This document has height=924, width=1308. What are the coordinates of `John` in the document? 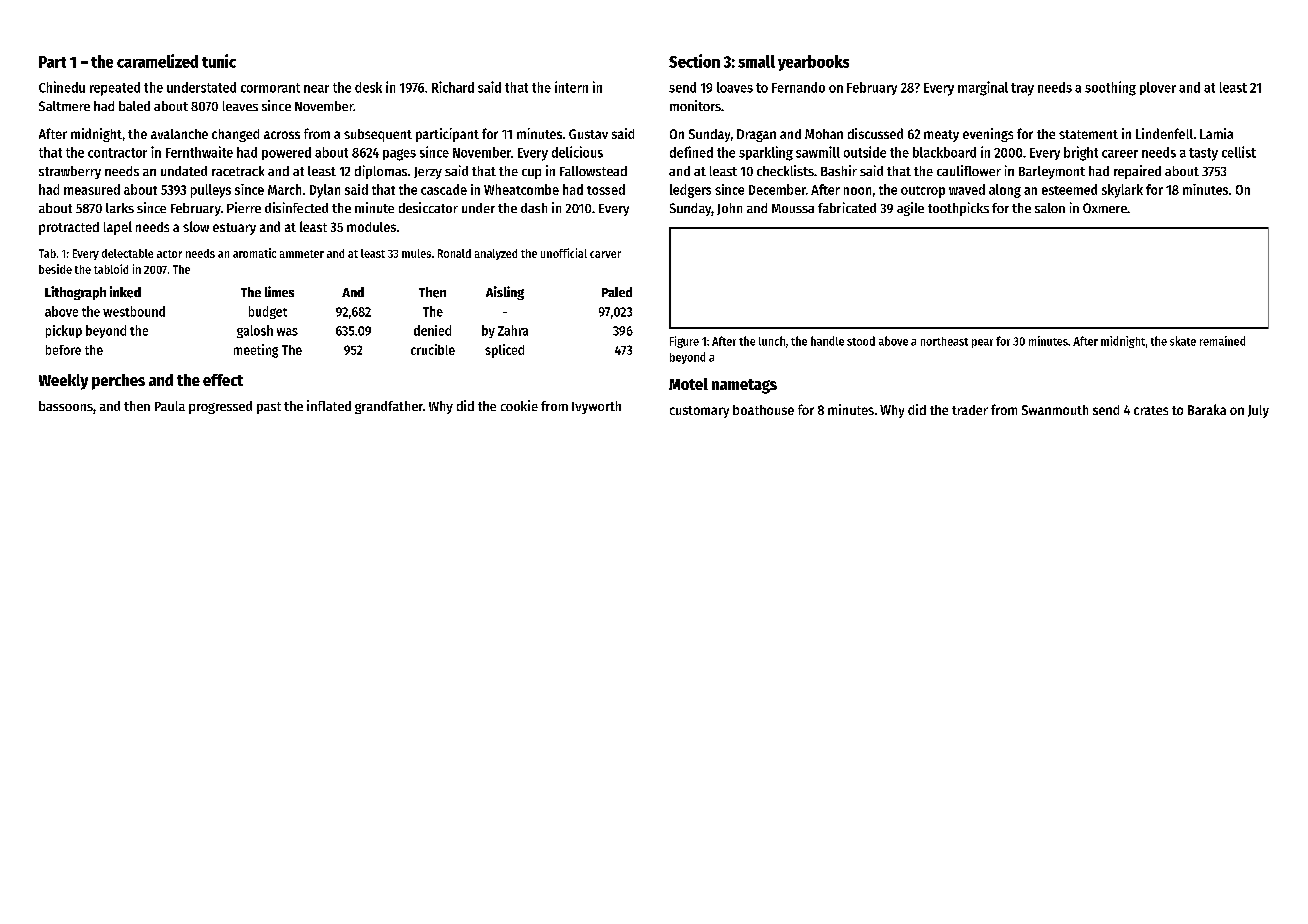 It's located at (729, 209).
